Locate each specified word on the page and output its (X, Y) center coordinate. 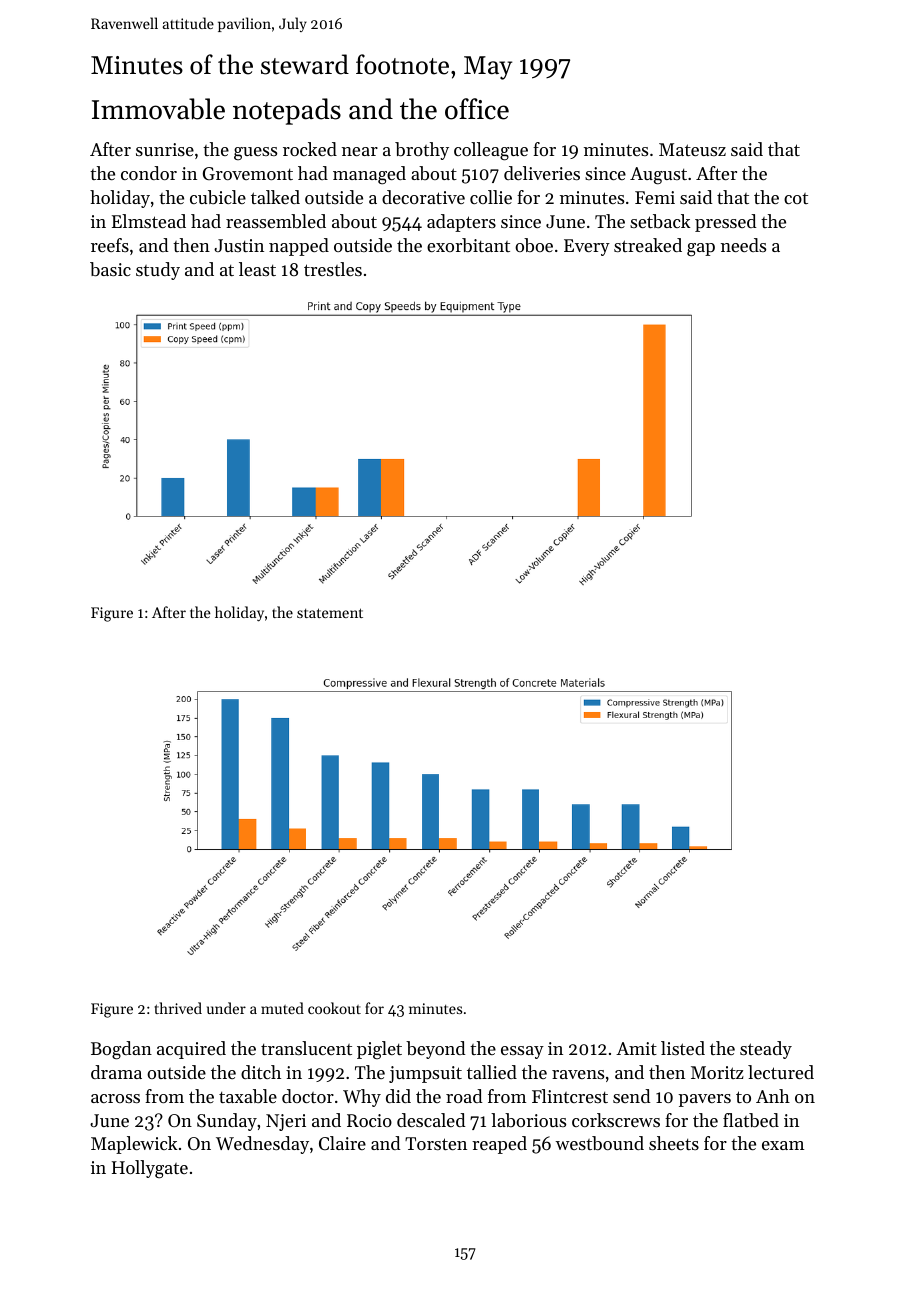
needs (743, 245)
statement (330, 613)
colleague (491, 151)
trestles (333, 269)
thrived (178, 1008)
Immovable (158, 109)
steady (766, 1050)
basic (110, 269)
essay (522, 1052)
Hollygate (150, 1169)
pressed (726, 223)
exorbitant (468, 245)
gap (701, 250)
